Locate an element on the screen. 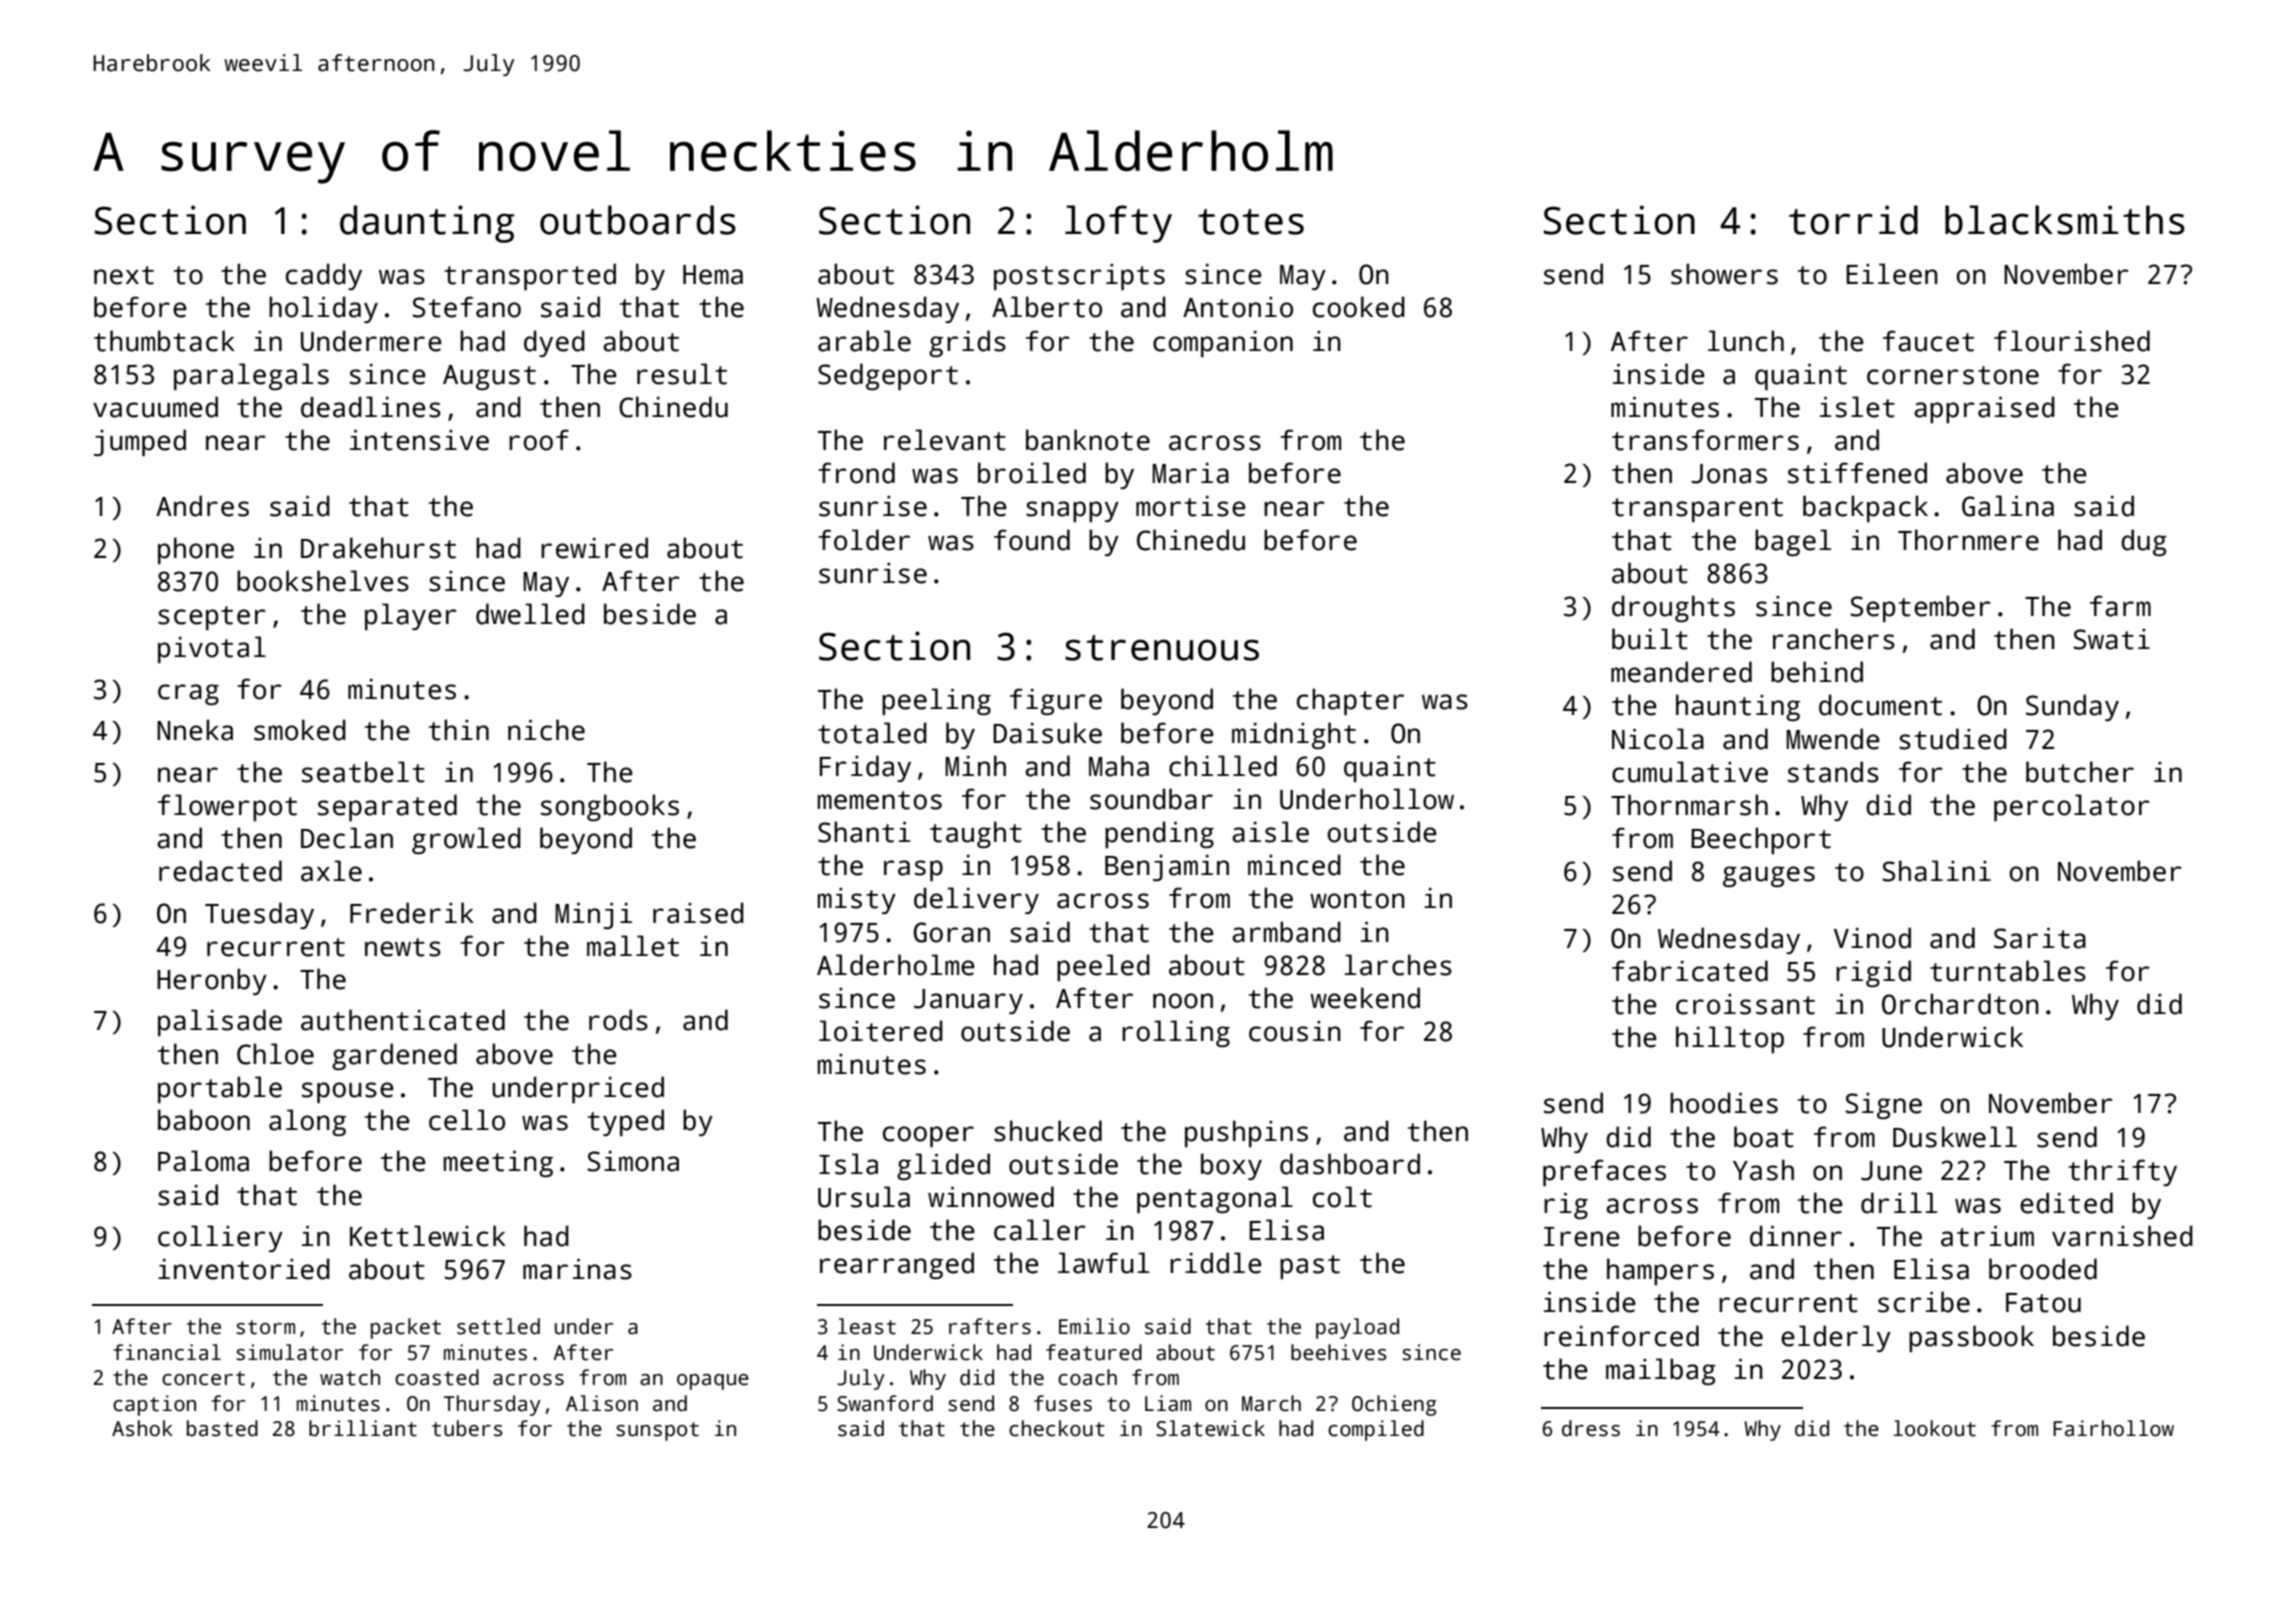 The height and width of the screenshot is (1620, 2292). compiled is located at coordinates (1376, 1430).
